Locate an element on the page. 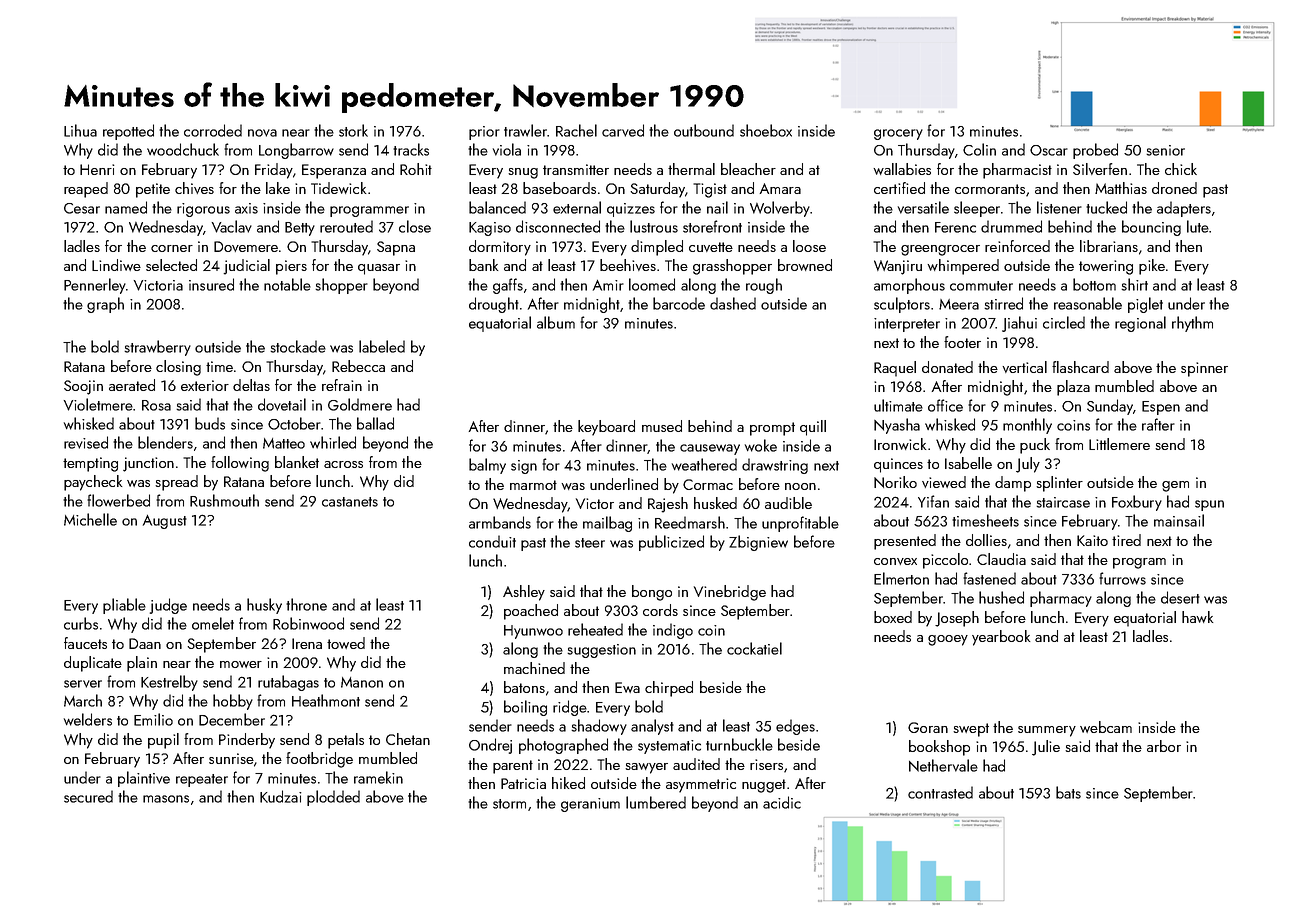 The height and width of the page is (924, 1308). curbs is located at coordinates (81, 623).
